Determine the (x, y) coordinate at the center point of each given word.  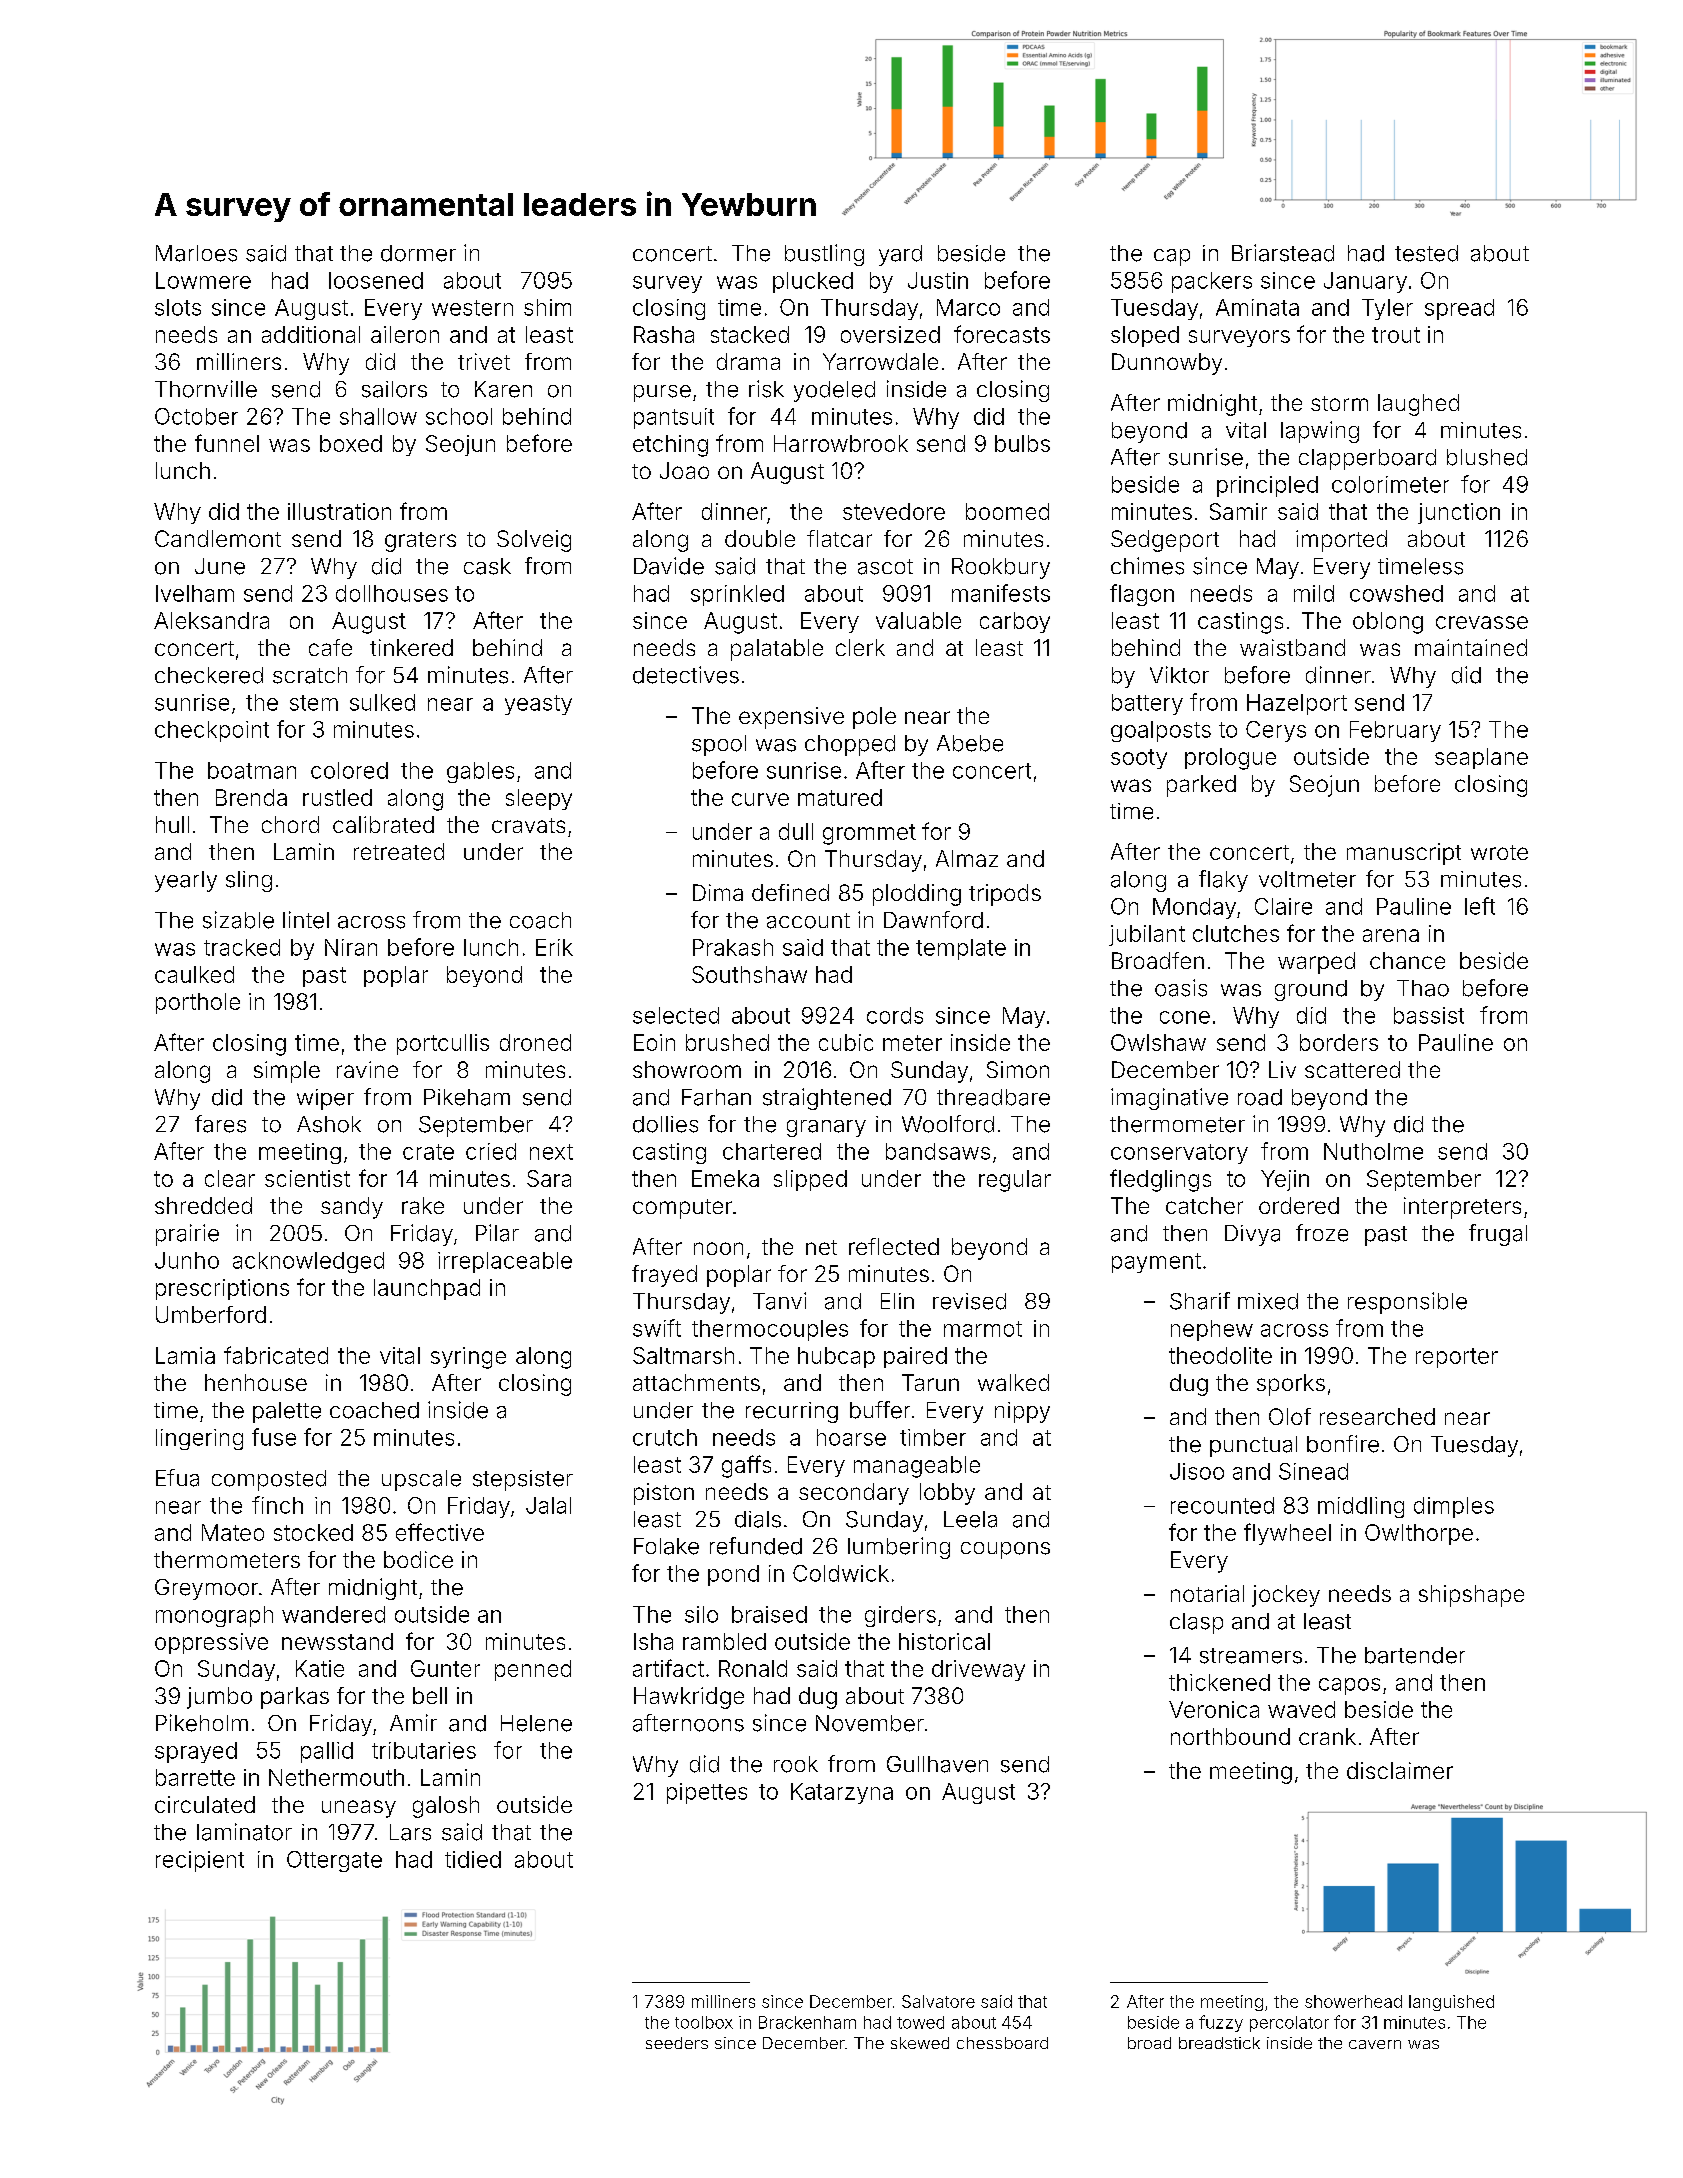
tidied (473, 1859)
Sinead (1313, 1471)
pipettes (707, 1793)
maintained (1471, 647)
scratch (310, 675)
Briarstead (1283, 253)
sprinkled (737, 595)
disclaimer (1400, 1770)
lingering (199, 1439)
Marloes (196, 253)
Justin (938, 280)
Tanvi (779, 1301)
